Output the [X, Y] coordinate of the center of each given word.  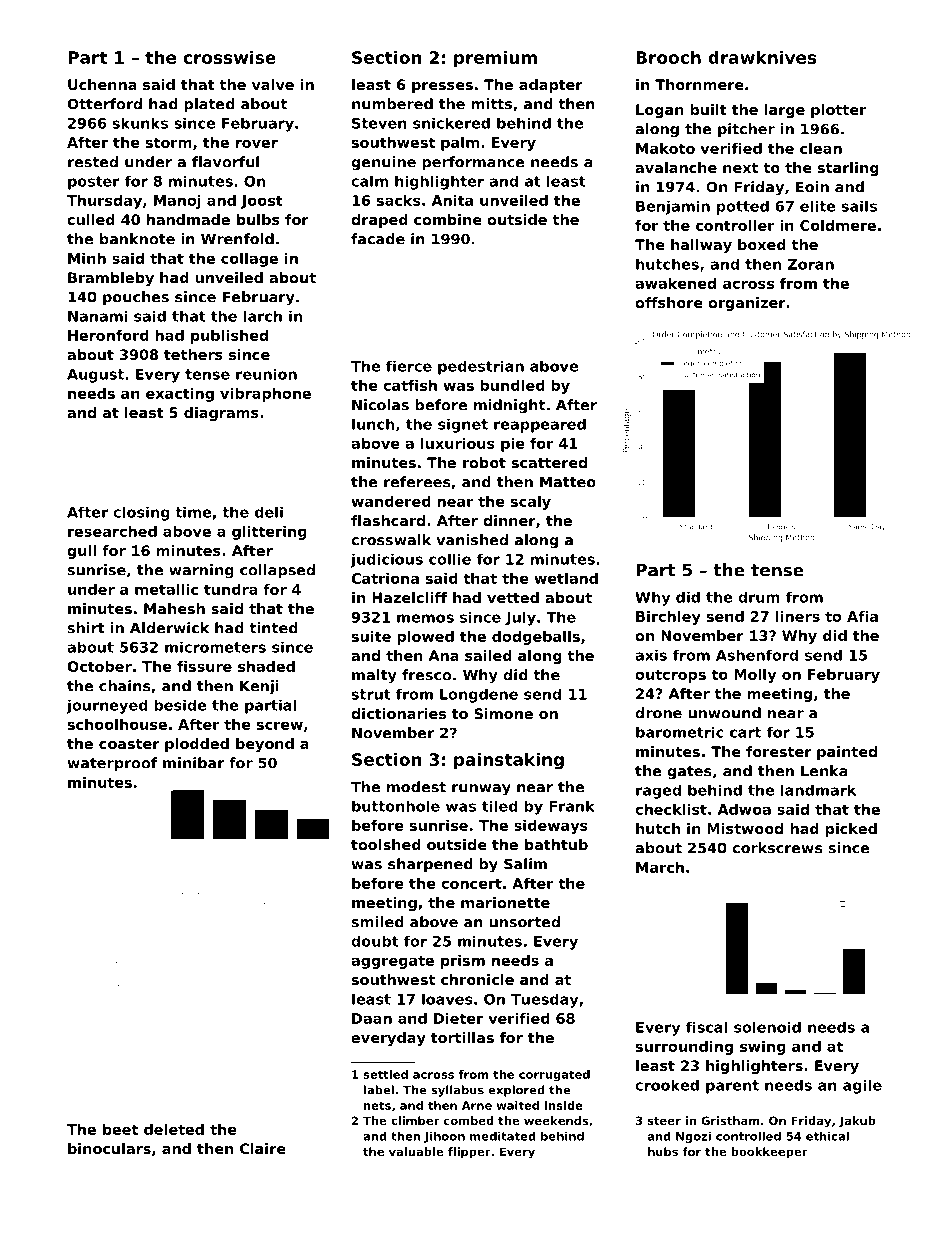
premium [495, 59]
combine [448, 219]
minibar [194, 763]
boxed [762, 244]
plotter [838, 111]
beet [120, 1129]
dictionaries [398, 713]
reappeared [540, 425]
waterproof [112, 764]
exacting [180, 395]
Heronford [108, 335]
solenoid [767, 1027]
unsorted [524, 922]
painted [847, 753]
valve [273, 84]
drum [759, 597]
